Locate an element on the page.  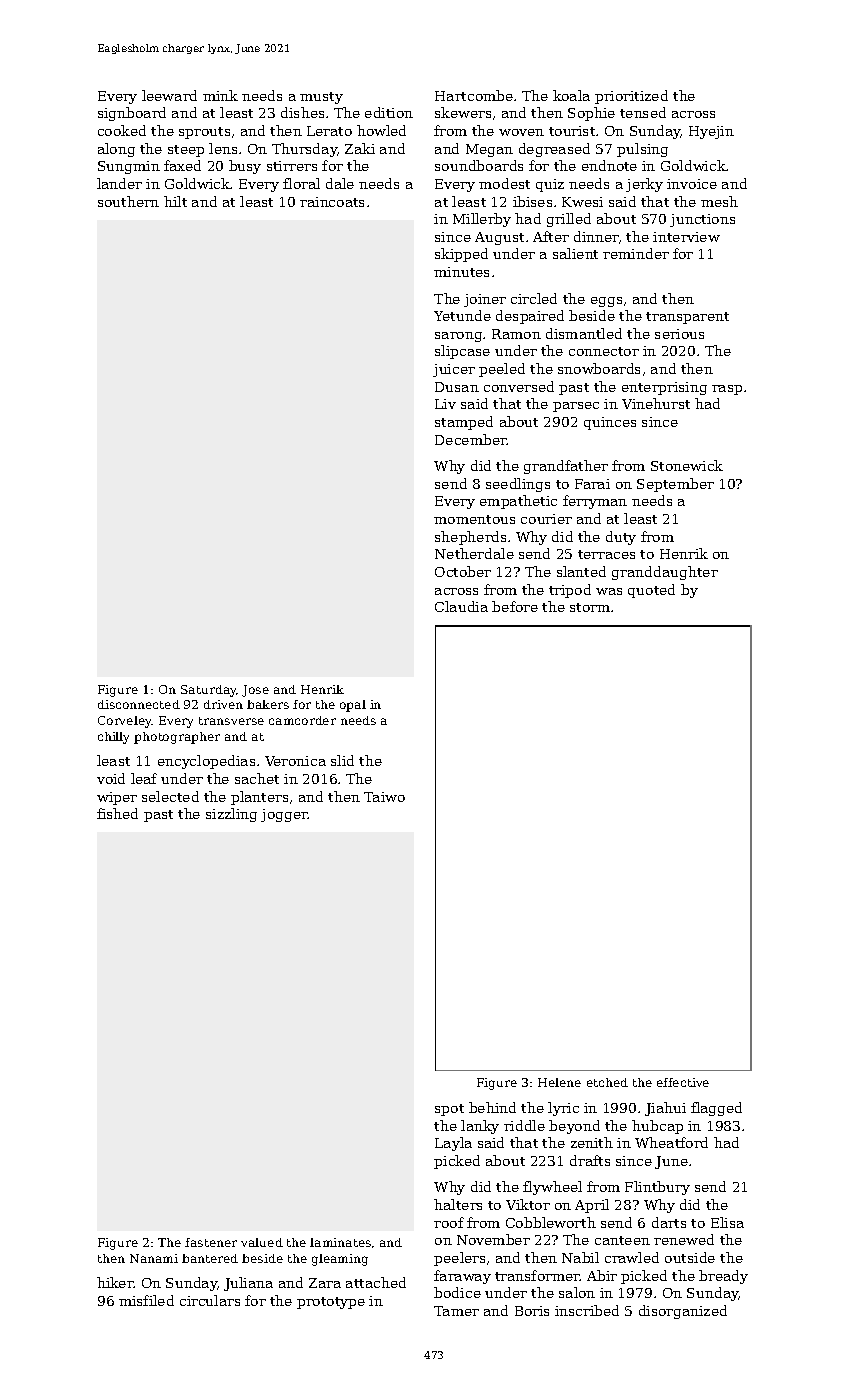
fastener is located at coordinates (211, 1242).
